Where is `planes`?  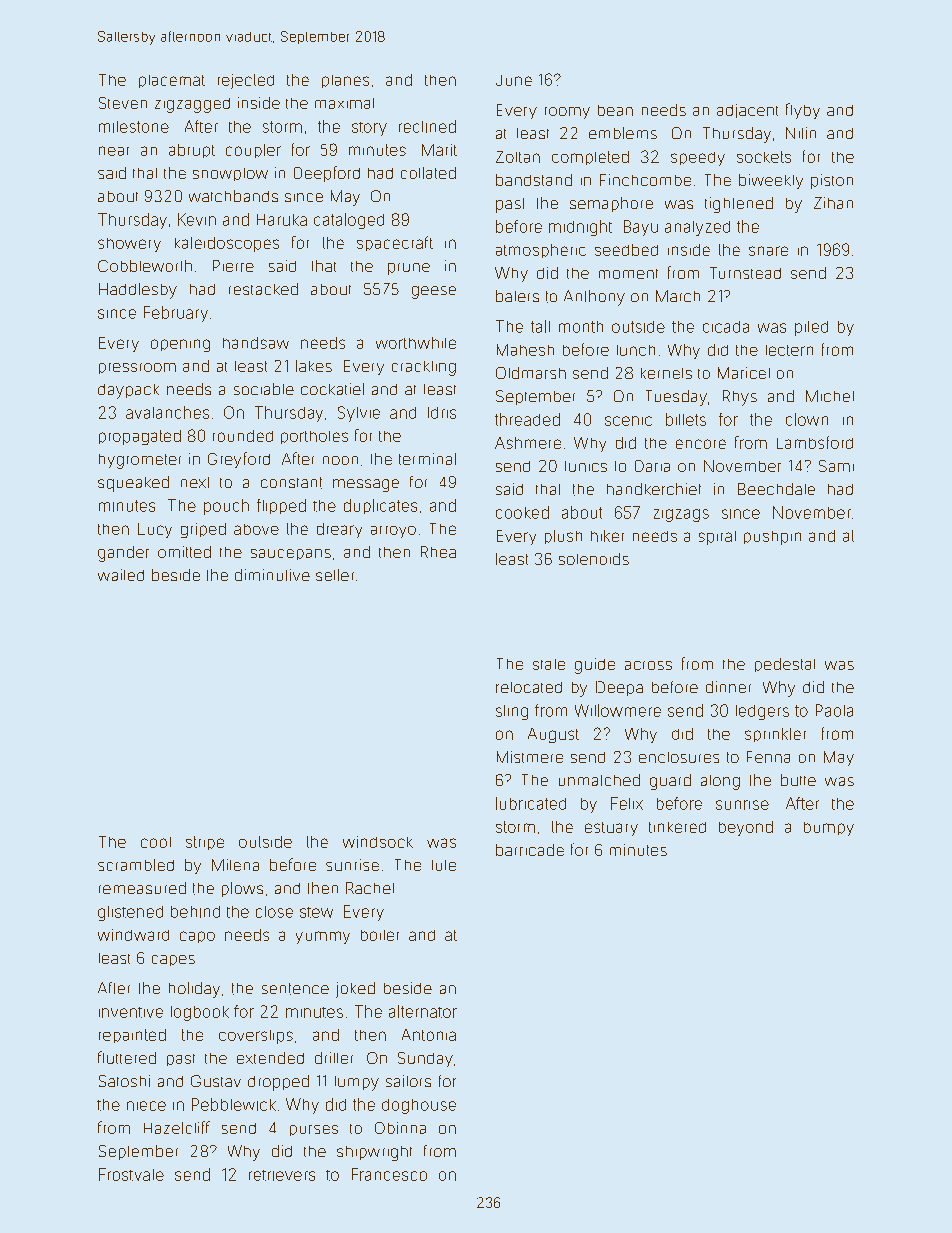
planes is located at coordinates (345, 81).
